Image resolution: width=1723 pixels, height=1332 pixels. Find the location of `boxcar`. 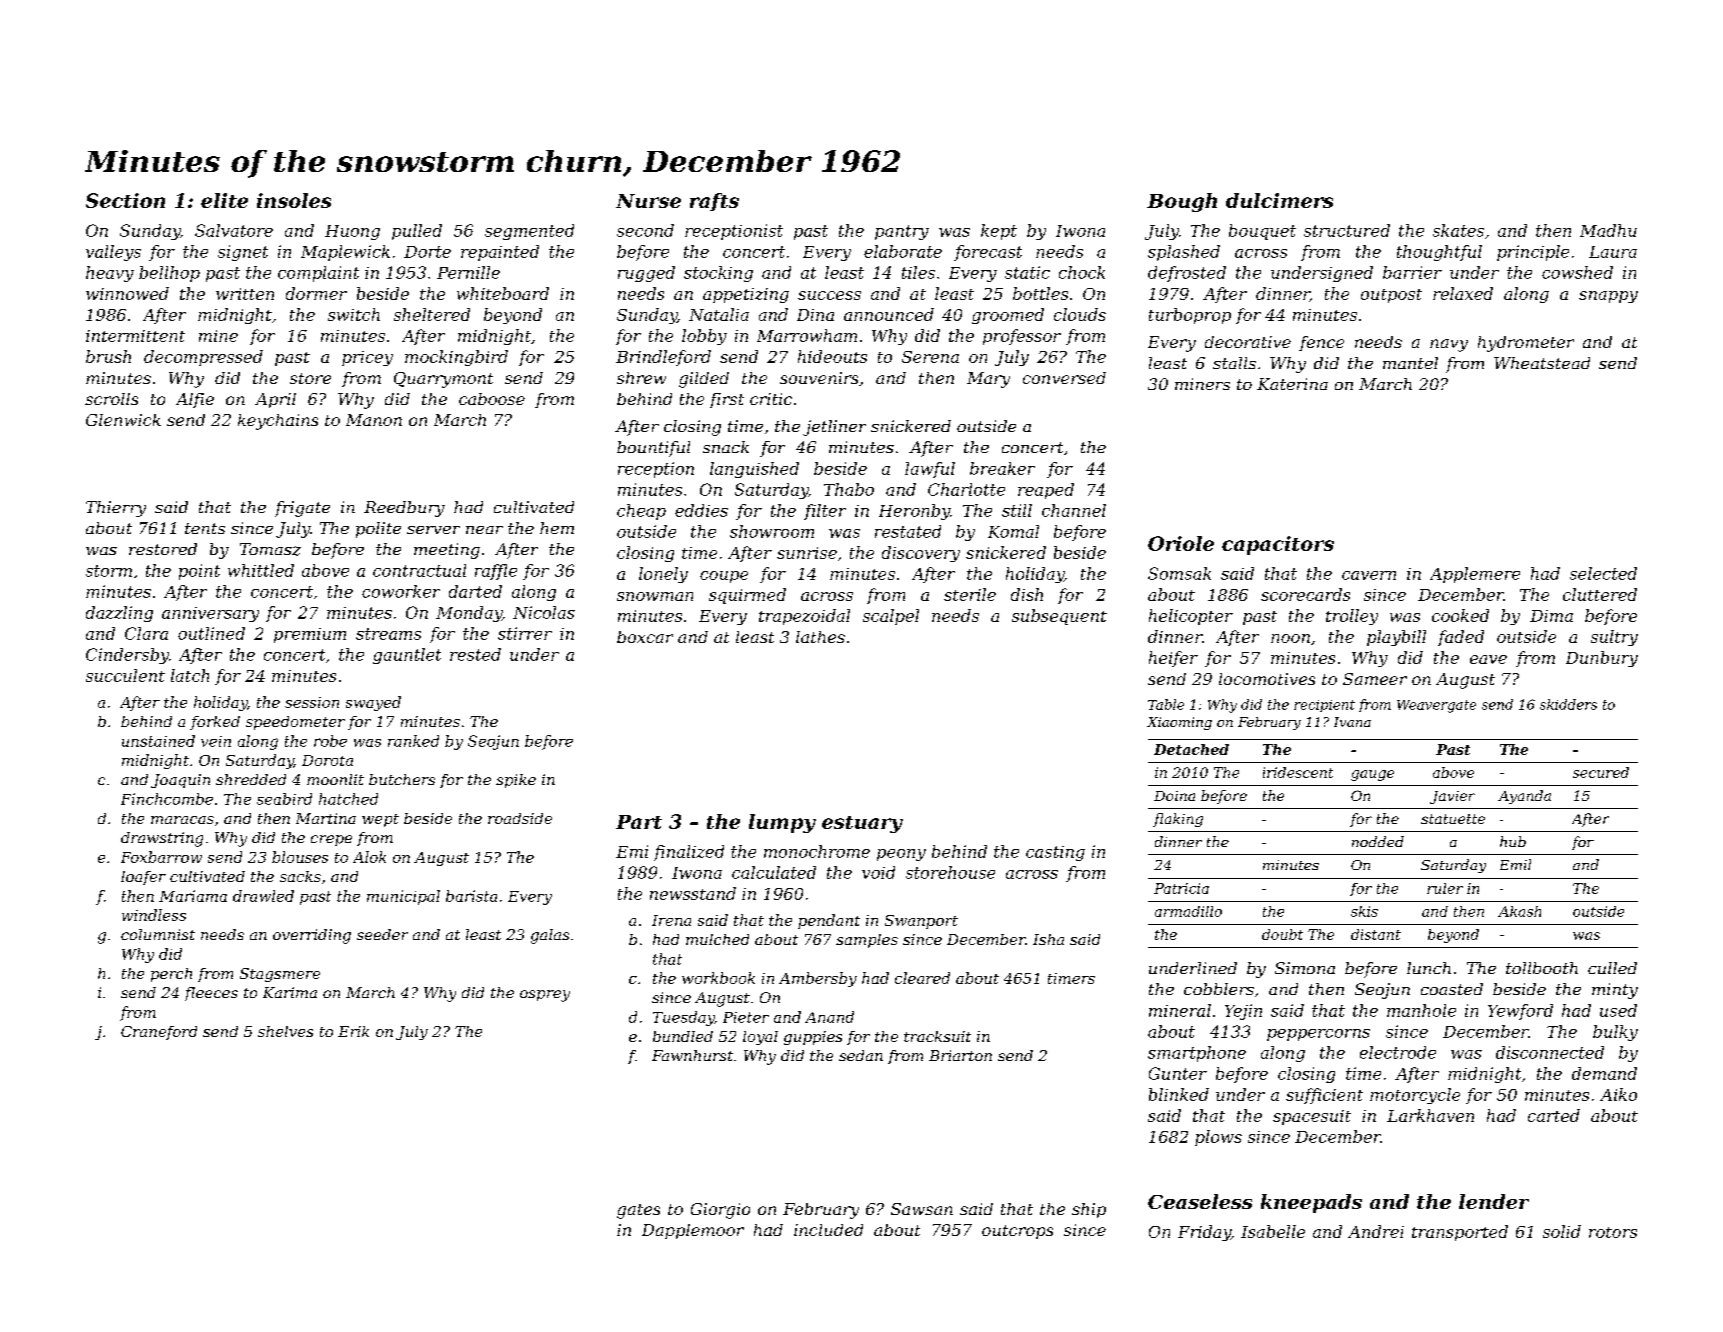

boxcar is located at coordinates (645, 637).
